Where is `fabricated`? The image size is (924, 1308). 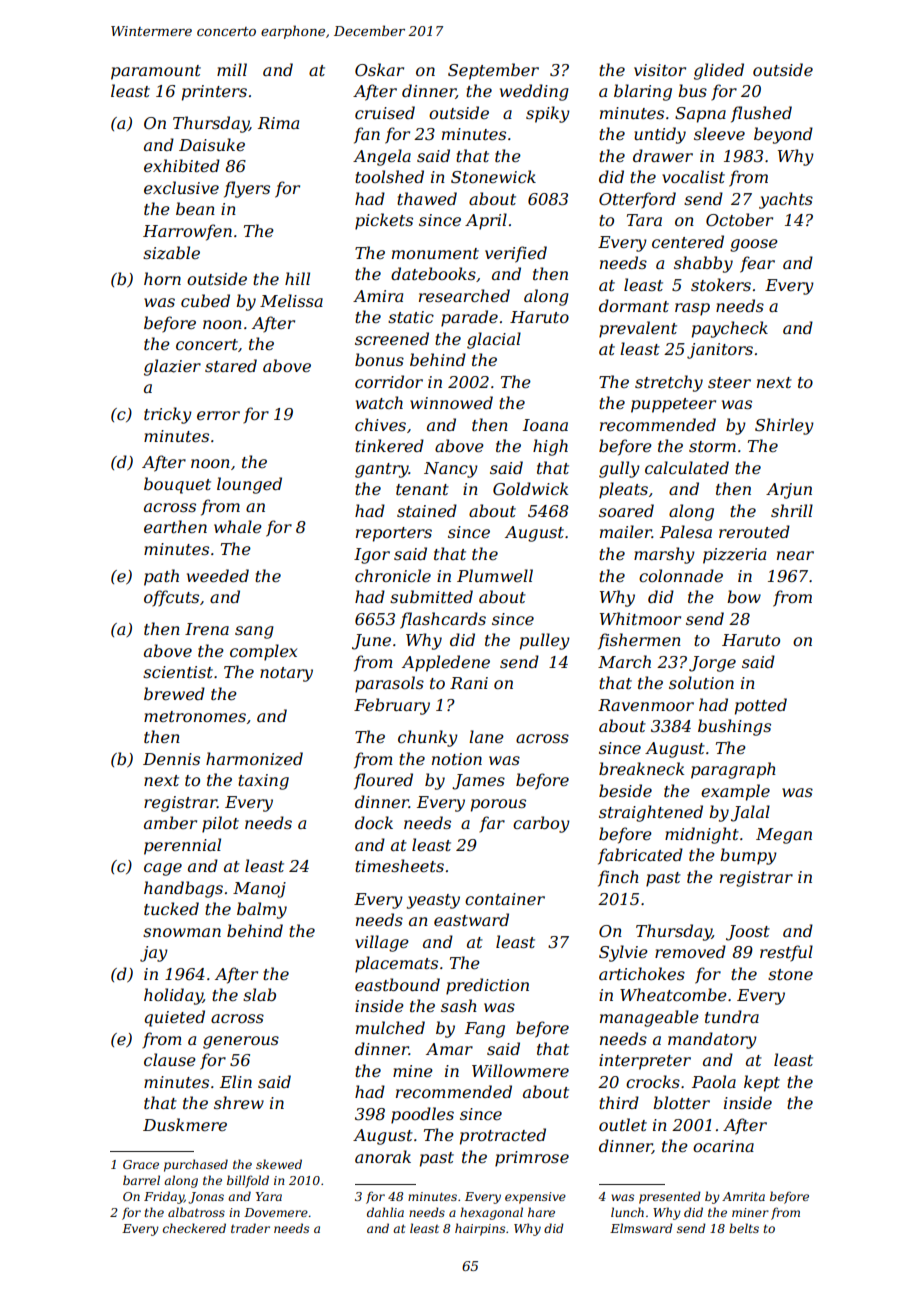 fabricated is located at coordinates (640, 856).
